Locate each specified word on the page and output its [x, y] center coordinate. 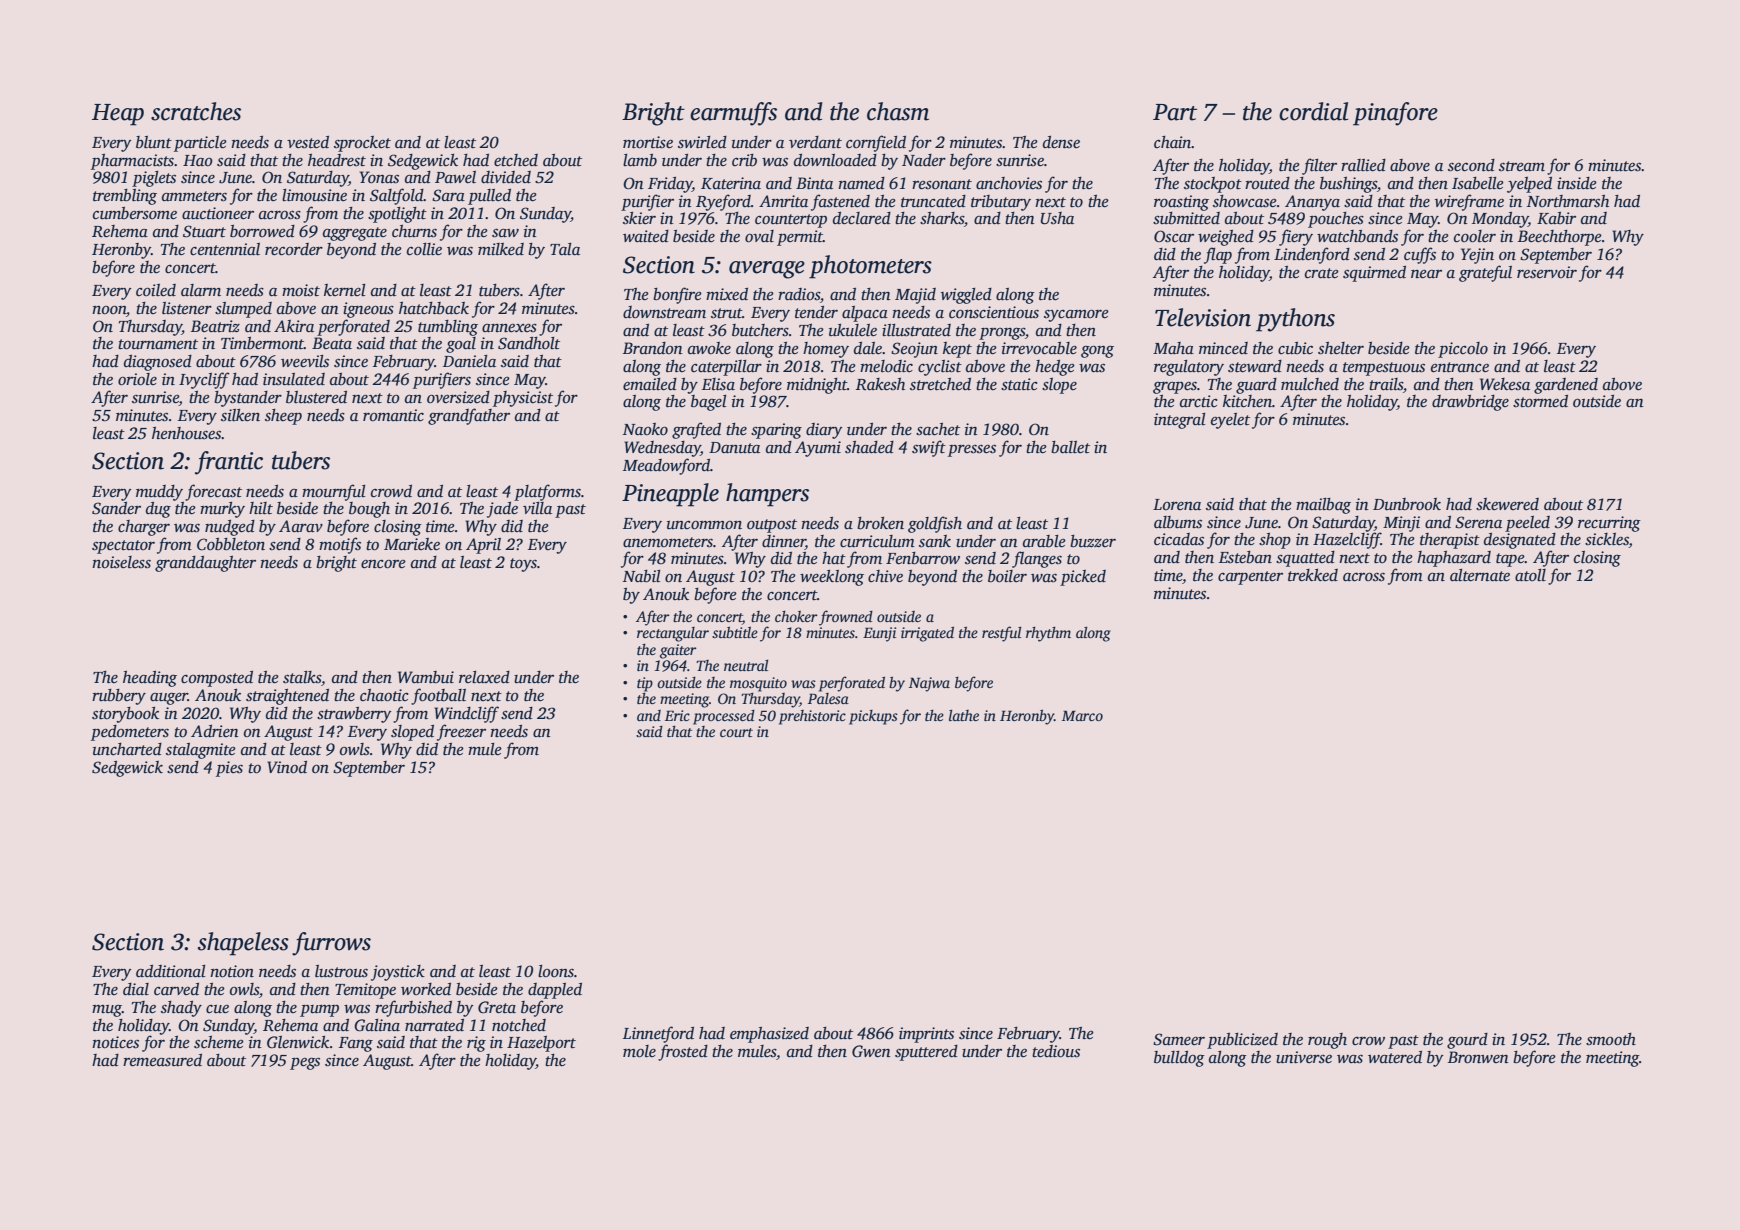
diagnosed [158, 363]
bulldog [1179, 1059]
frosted [683, 1052]
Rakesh [880, 384]
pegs [305, 1063]
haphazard [1454, 559]
